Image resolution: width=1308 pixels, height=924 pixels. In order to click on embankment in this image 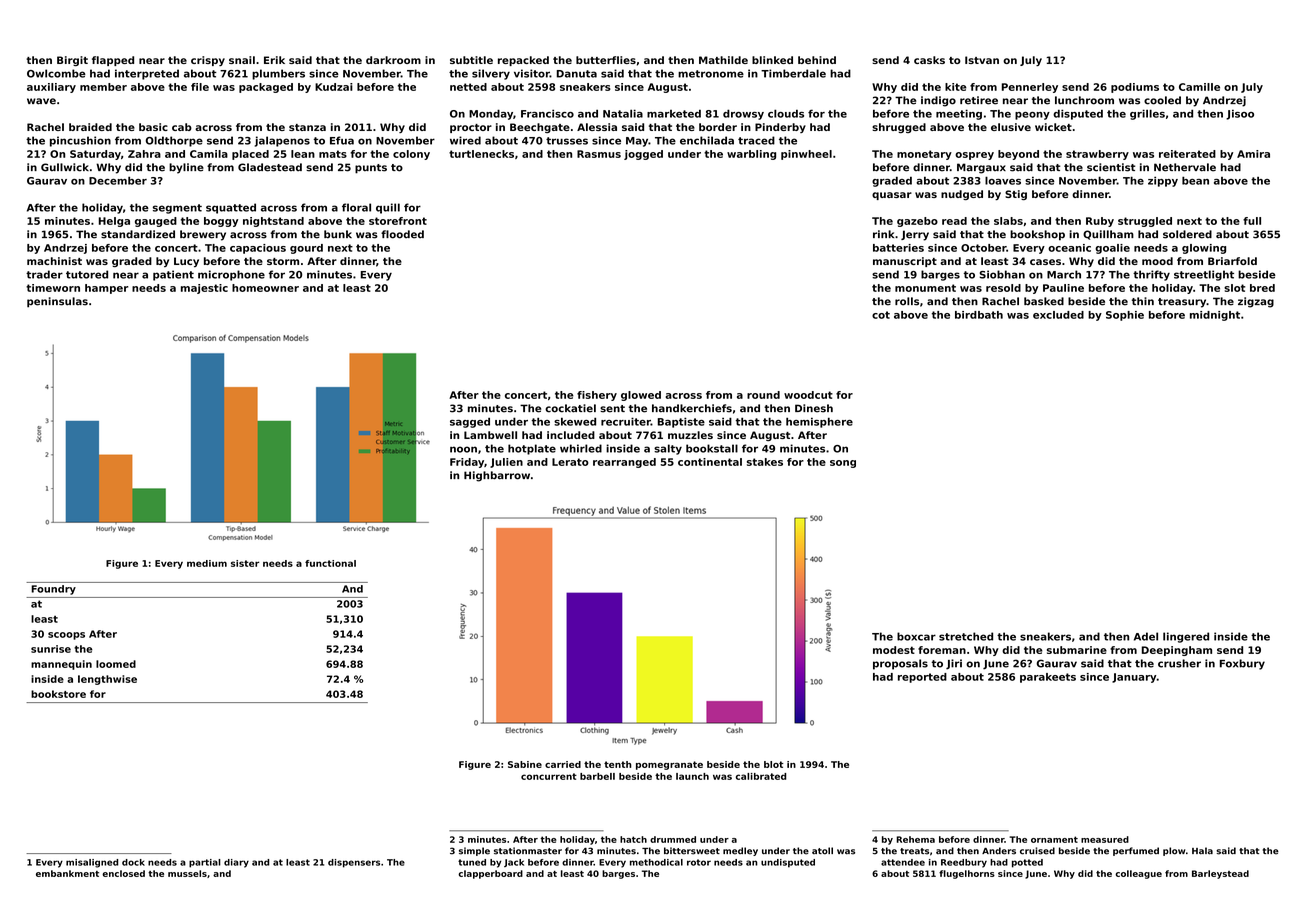, I will do `click(67, 873)`.
